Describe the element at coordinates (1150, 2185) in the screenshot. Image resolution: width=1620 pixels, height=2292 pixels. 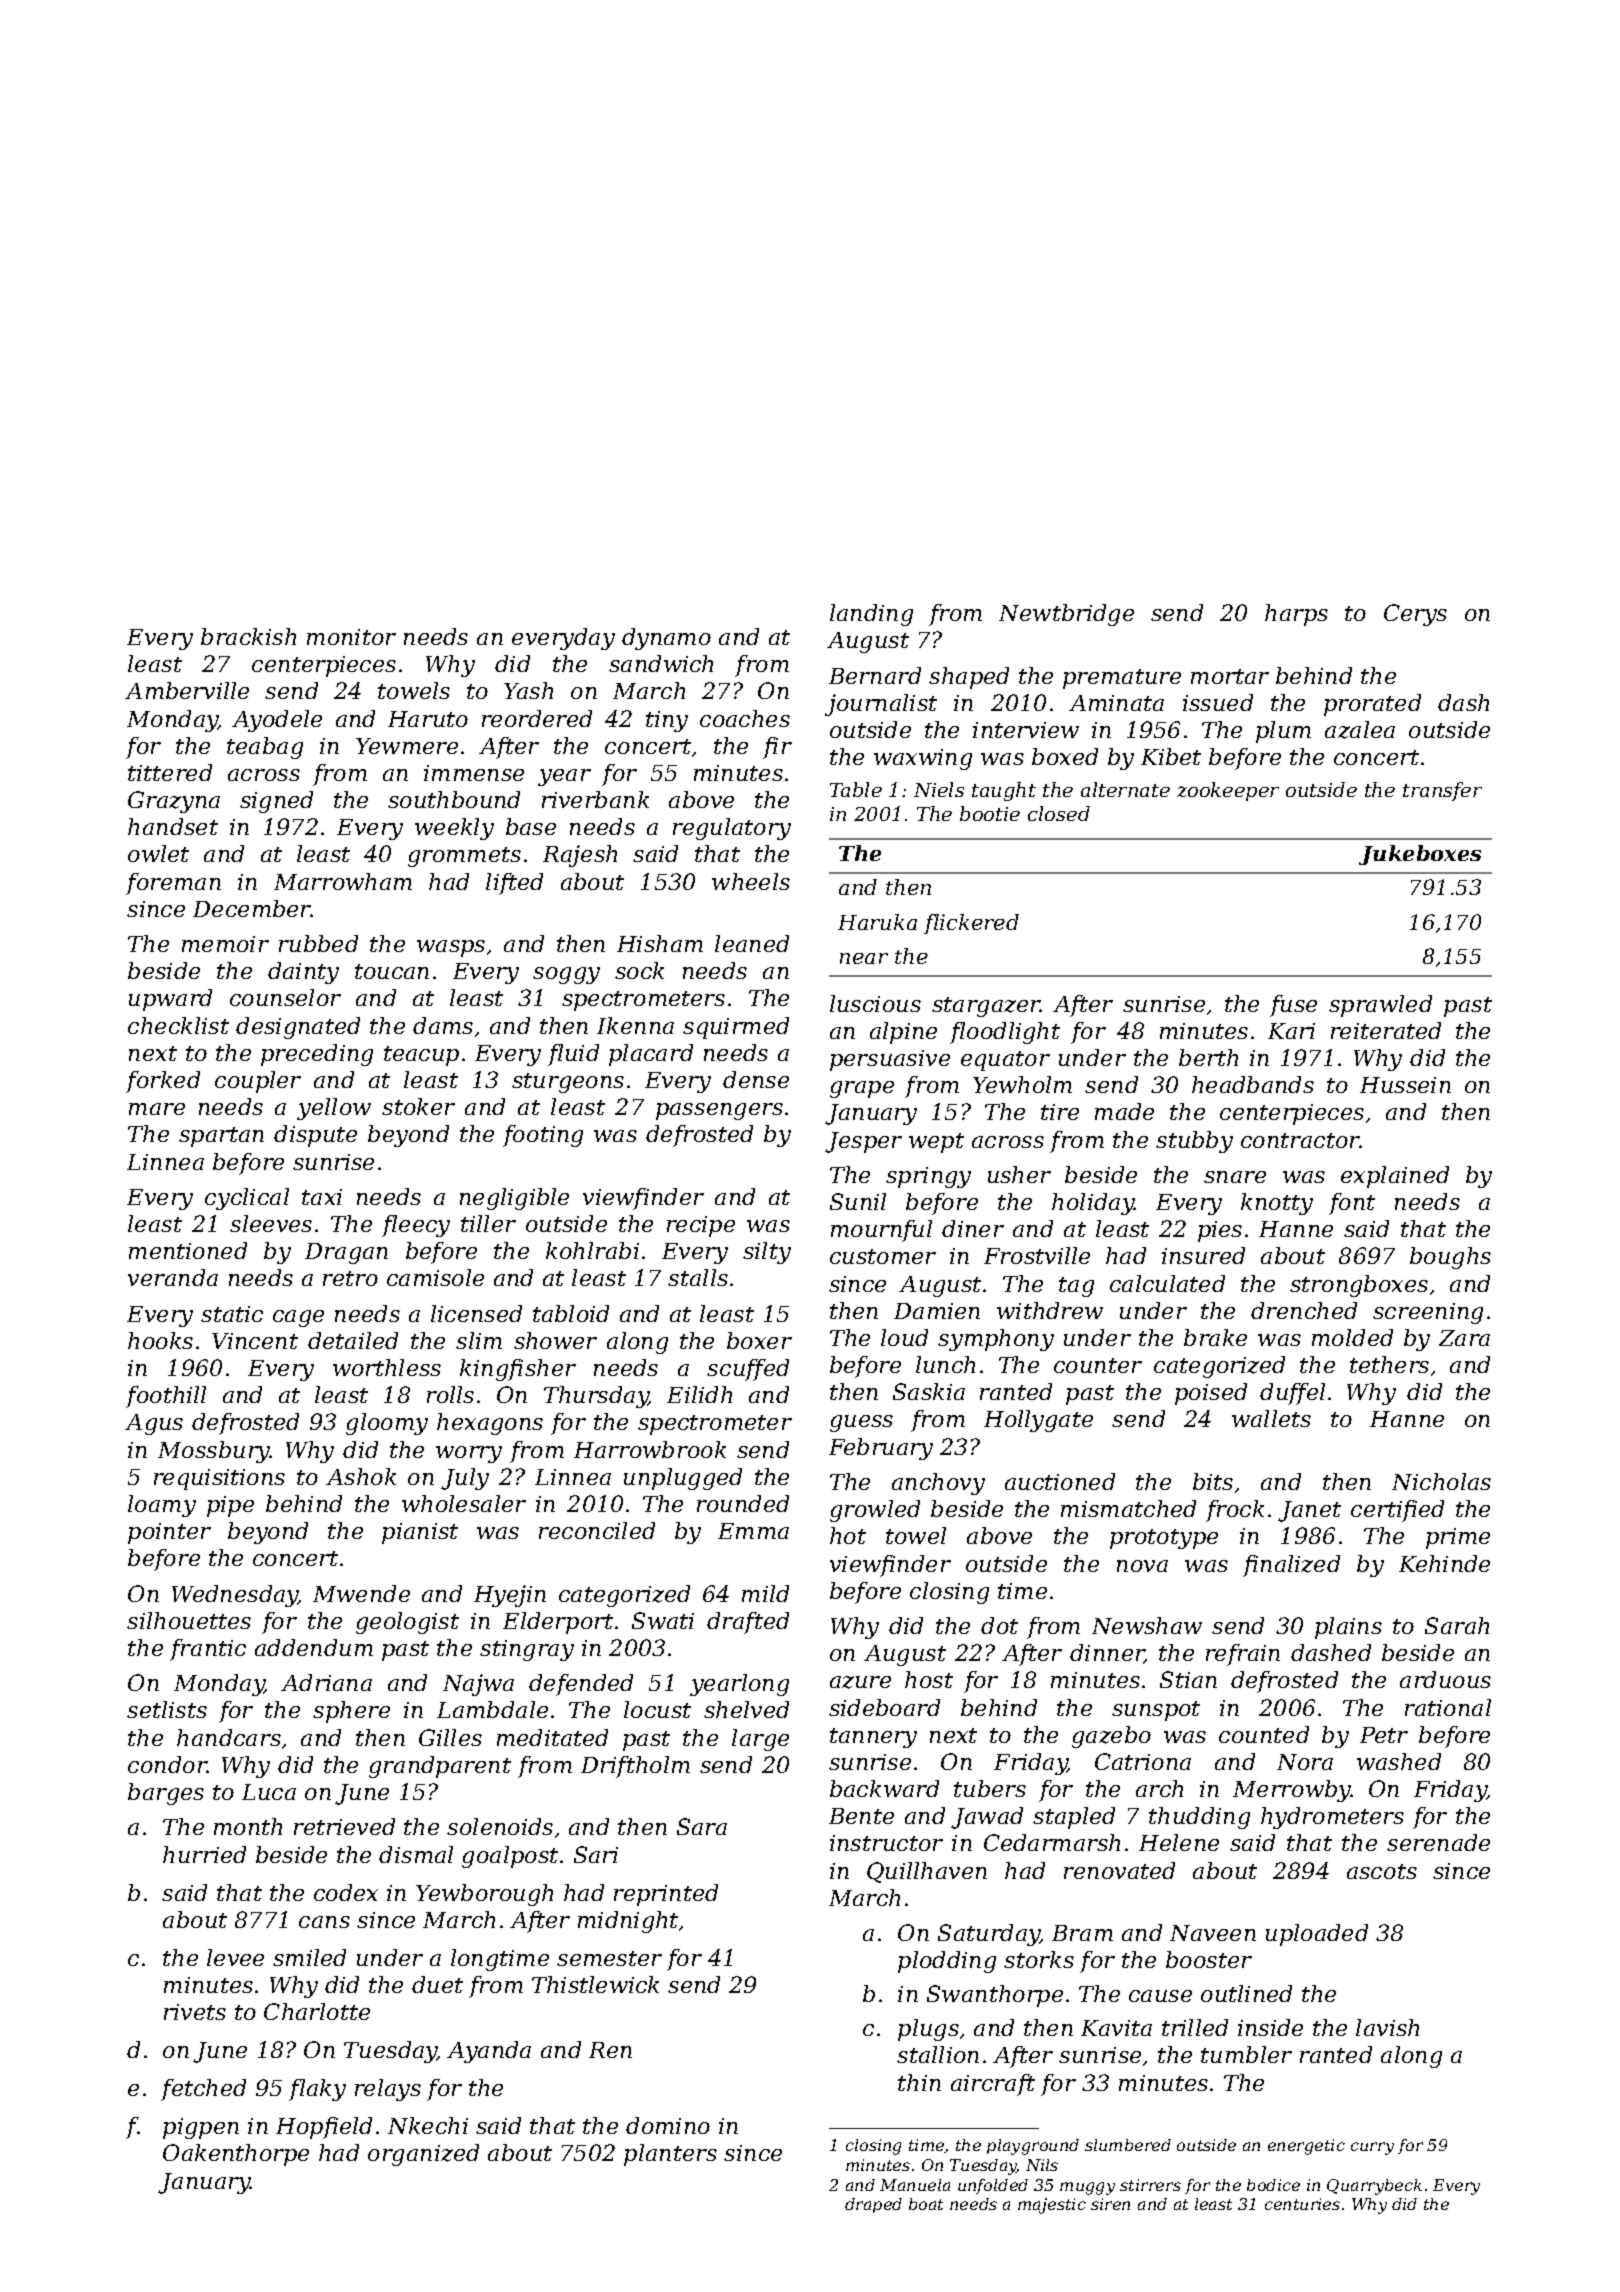
I see `stirrers` at that location.
